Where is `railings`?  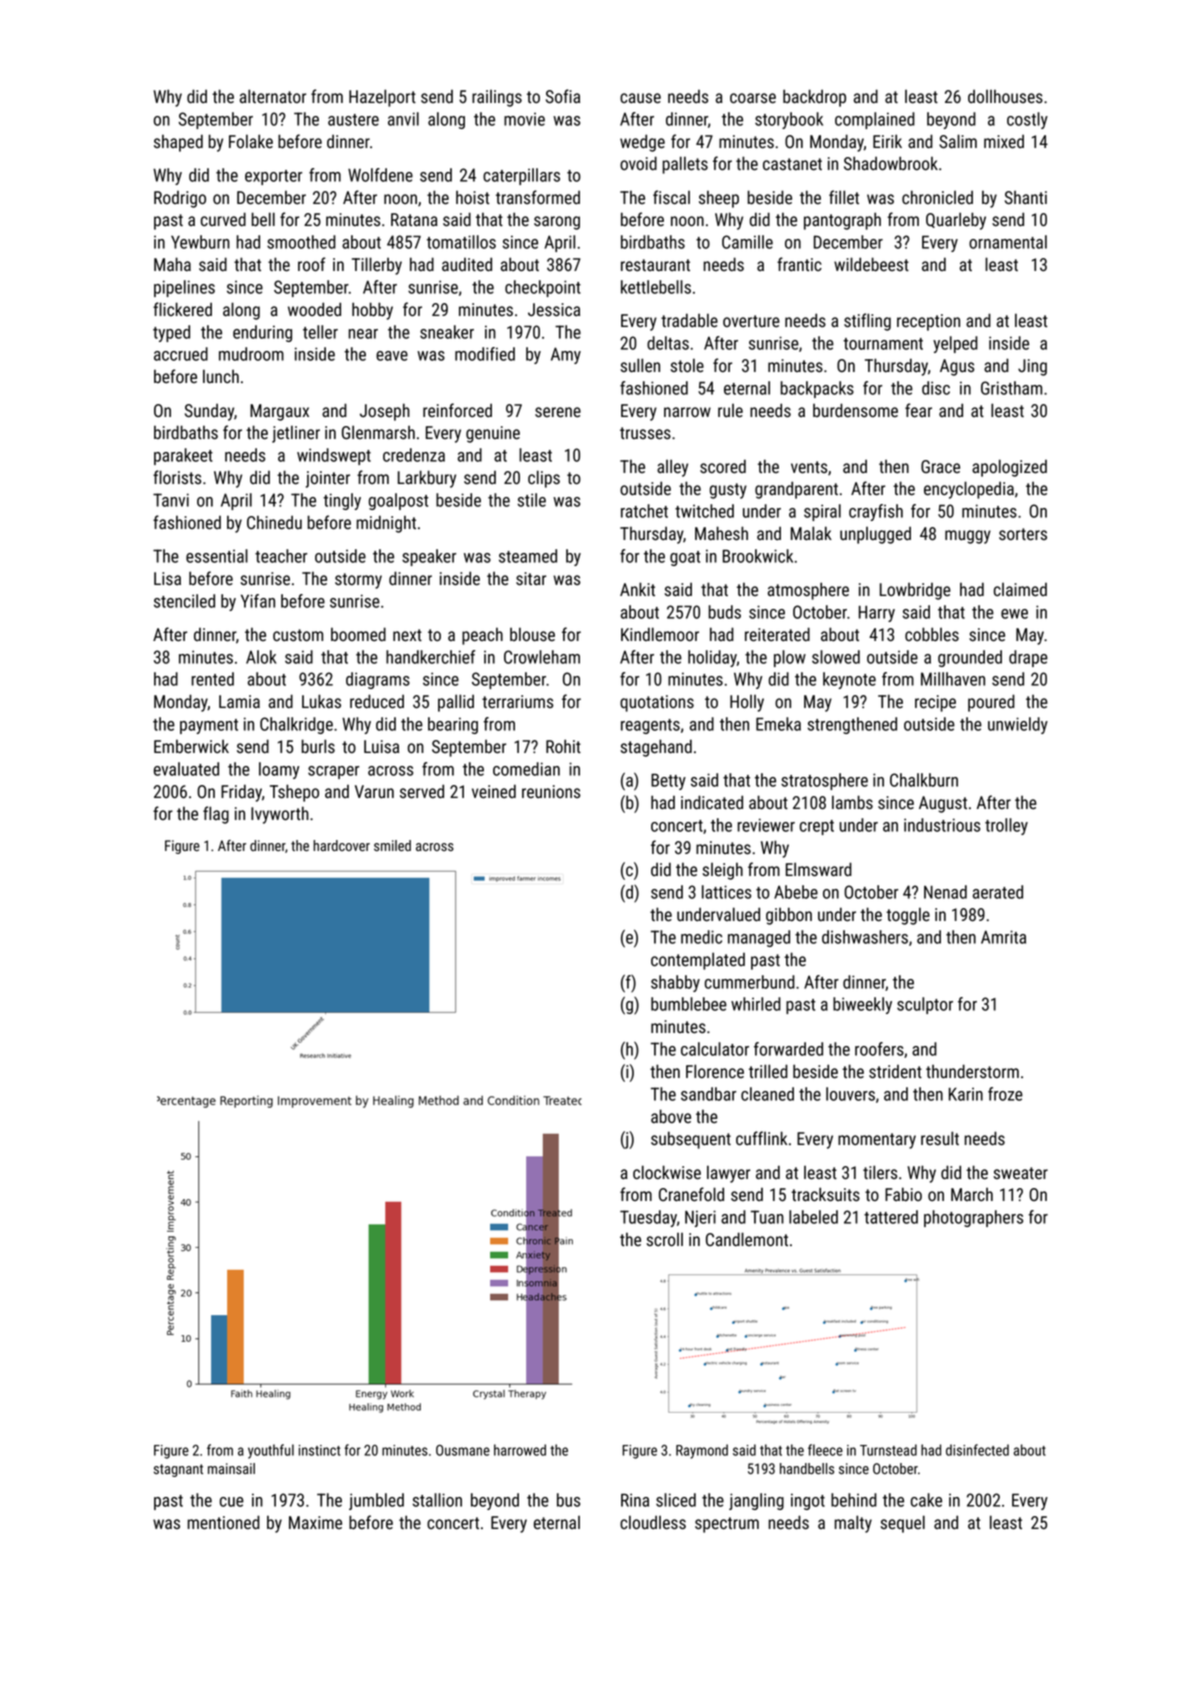 railings is located at coordinates (497, 98).
